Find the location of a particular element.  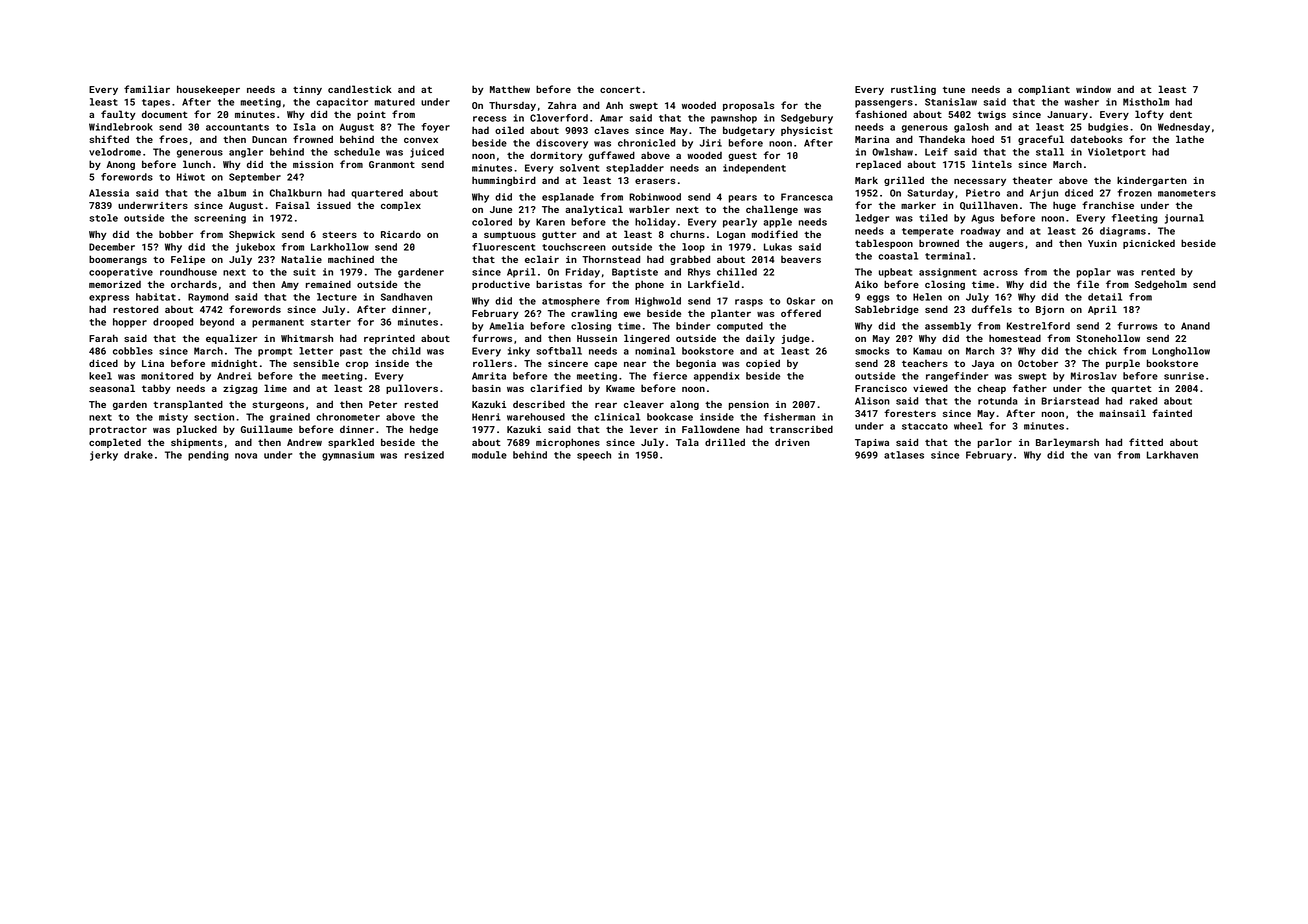

Farah is located at coordinates (103, 338).
